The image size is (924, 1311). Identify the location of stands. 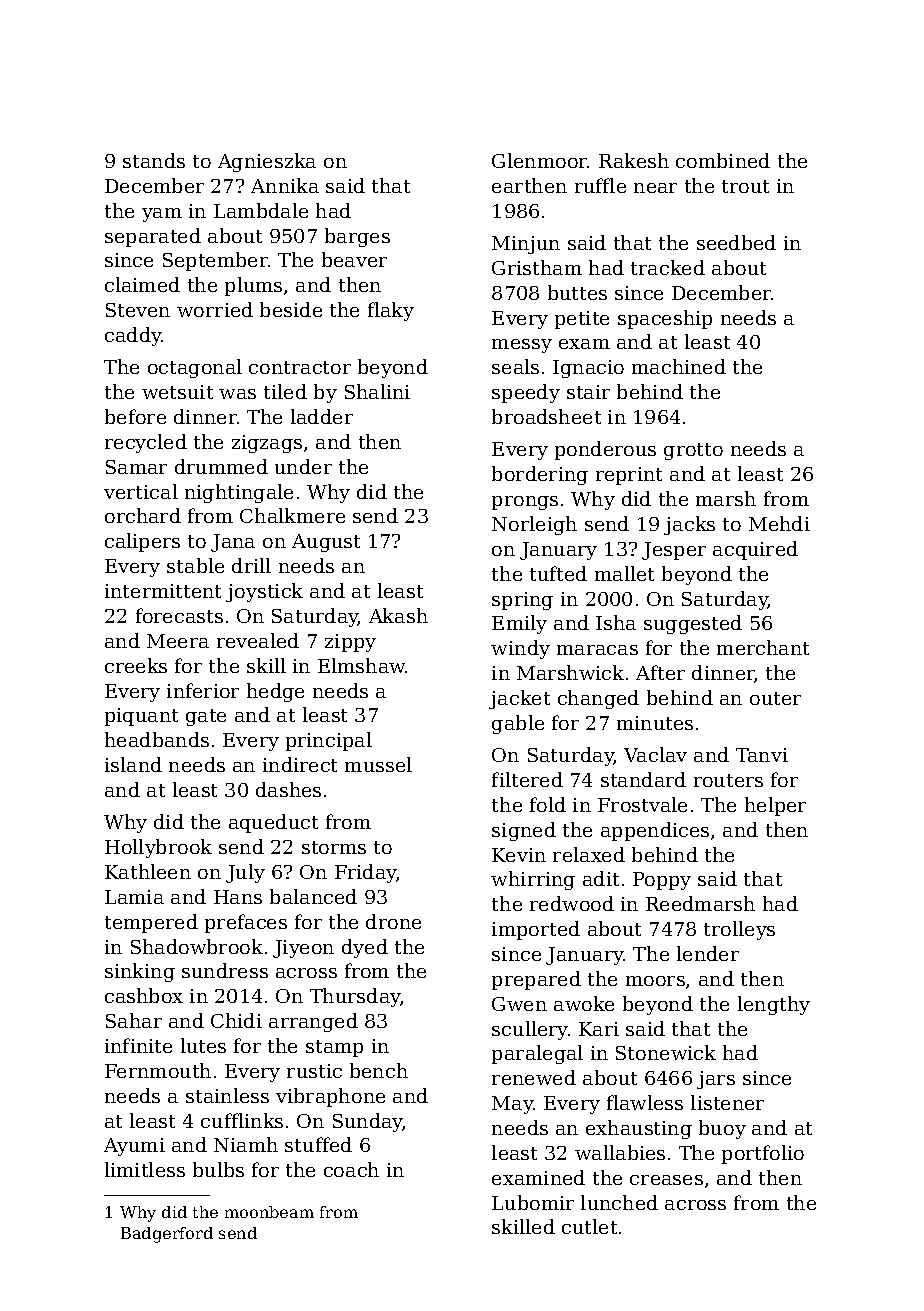
(154, 160).
